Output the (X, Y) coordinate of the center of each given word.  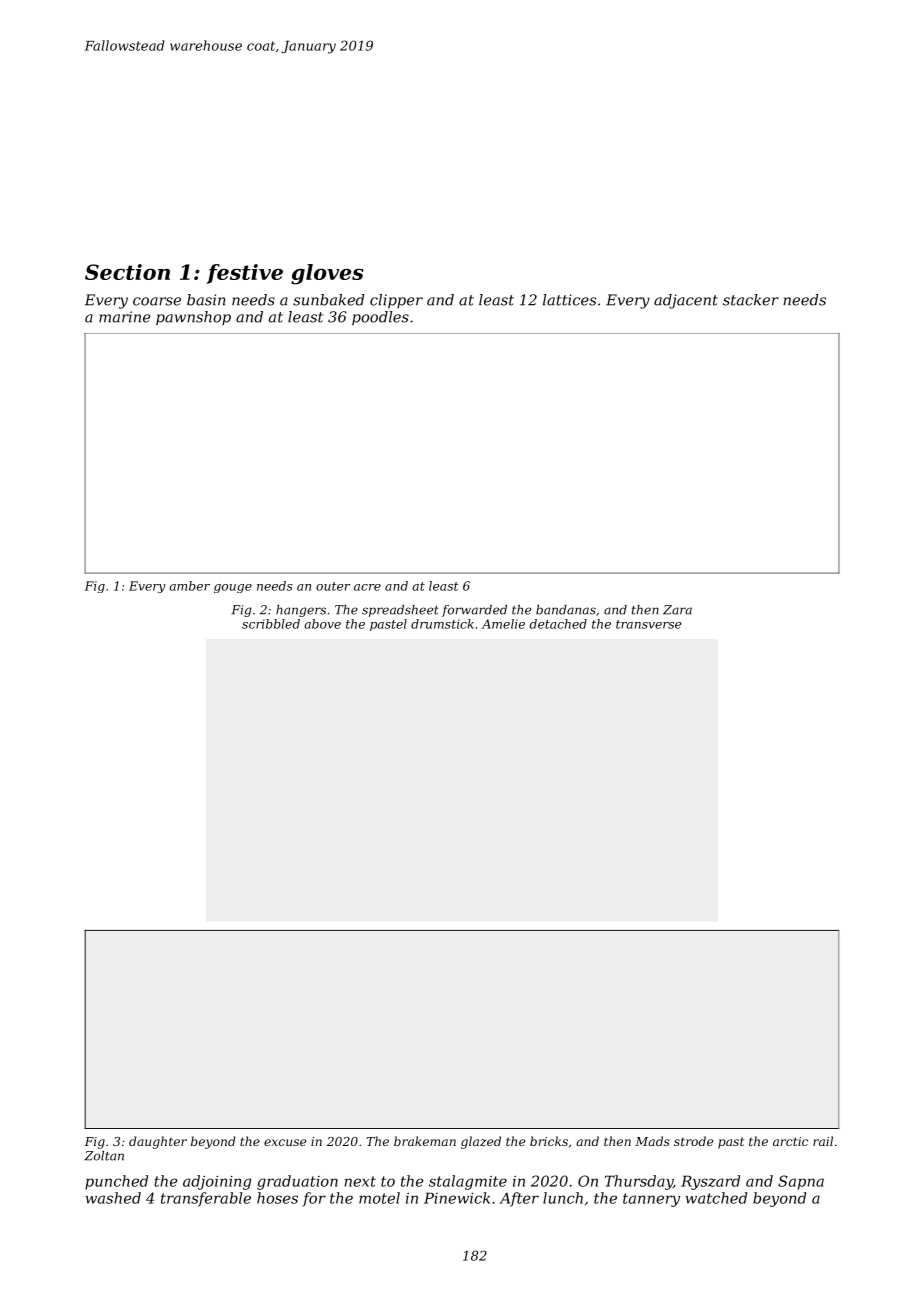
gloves (327, 274)
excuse (285, 1142)
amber (189, 586)
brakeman (425, 1141)
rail (823, 1141)
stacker (751, 300)
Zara (677, 610)
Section (127, 272)
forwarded (474, 611)
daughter (158, 1142)
